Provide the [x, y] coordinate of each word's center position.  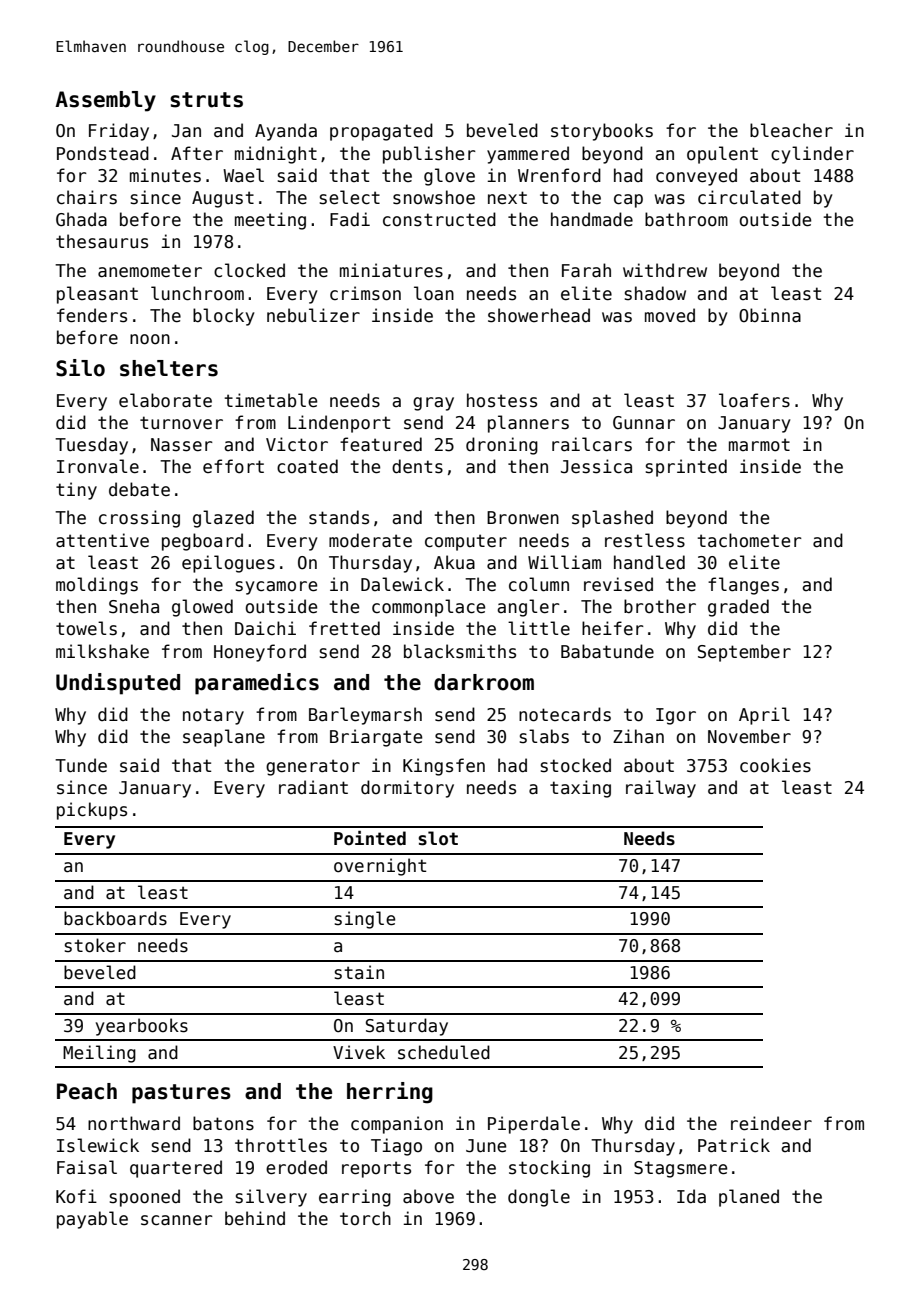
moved [670, 315]
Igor [676, 716]
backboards [115, 918]
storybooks [602, 132]
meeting [270, 221]
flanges [743, 586]
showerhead [539, 315]
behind [255, 1218]
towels [86, 628]
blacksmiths [460, 651]
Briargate [376, 738]
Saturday [407, 1027]
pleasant [97, 295]
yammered [528, 155]
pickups [92, 811]
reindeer [771, 1123]
